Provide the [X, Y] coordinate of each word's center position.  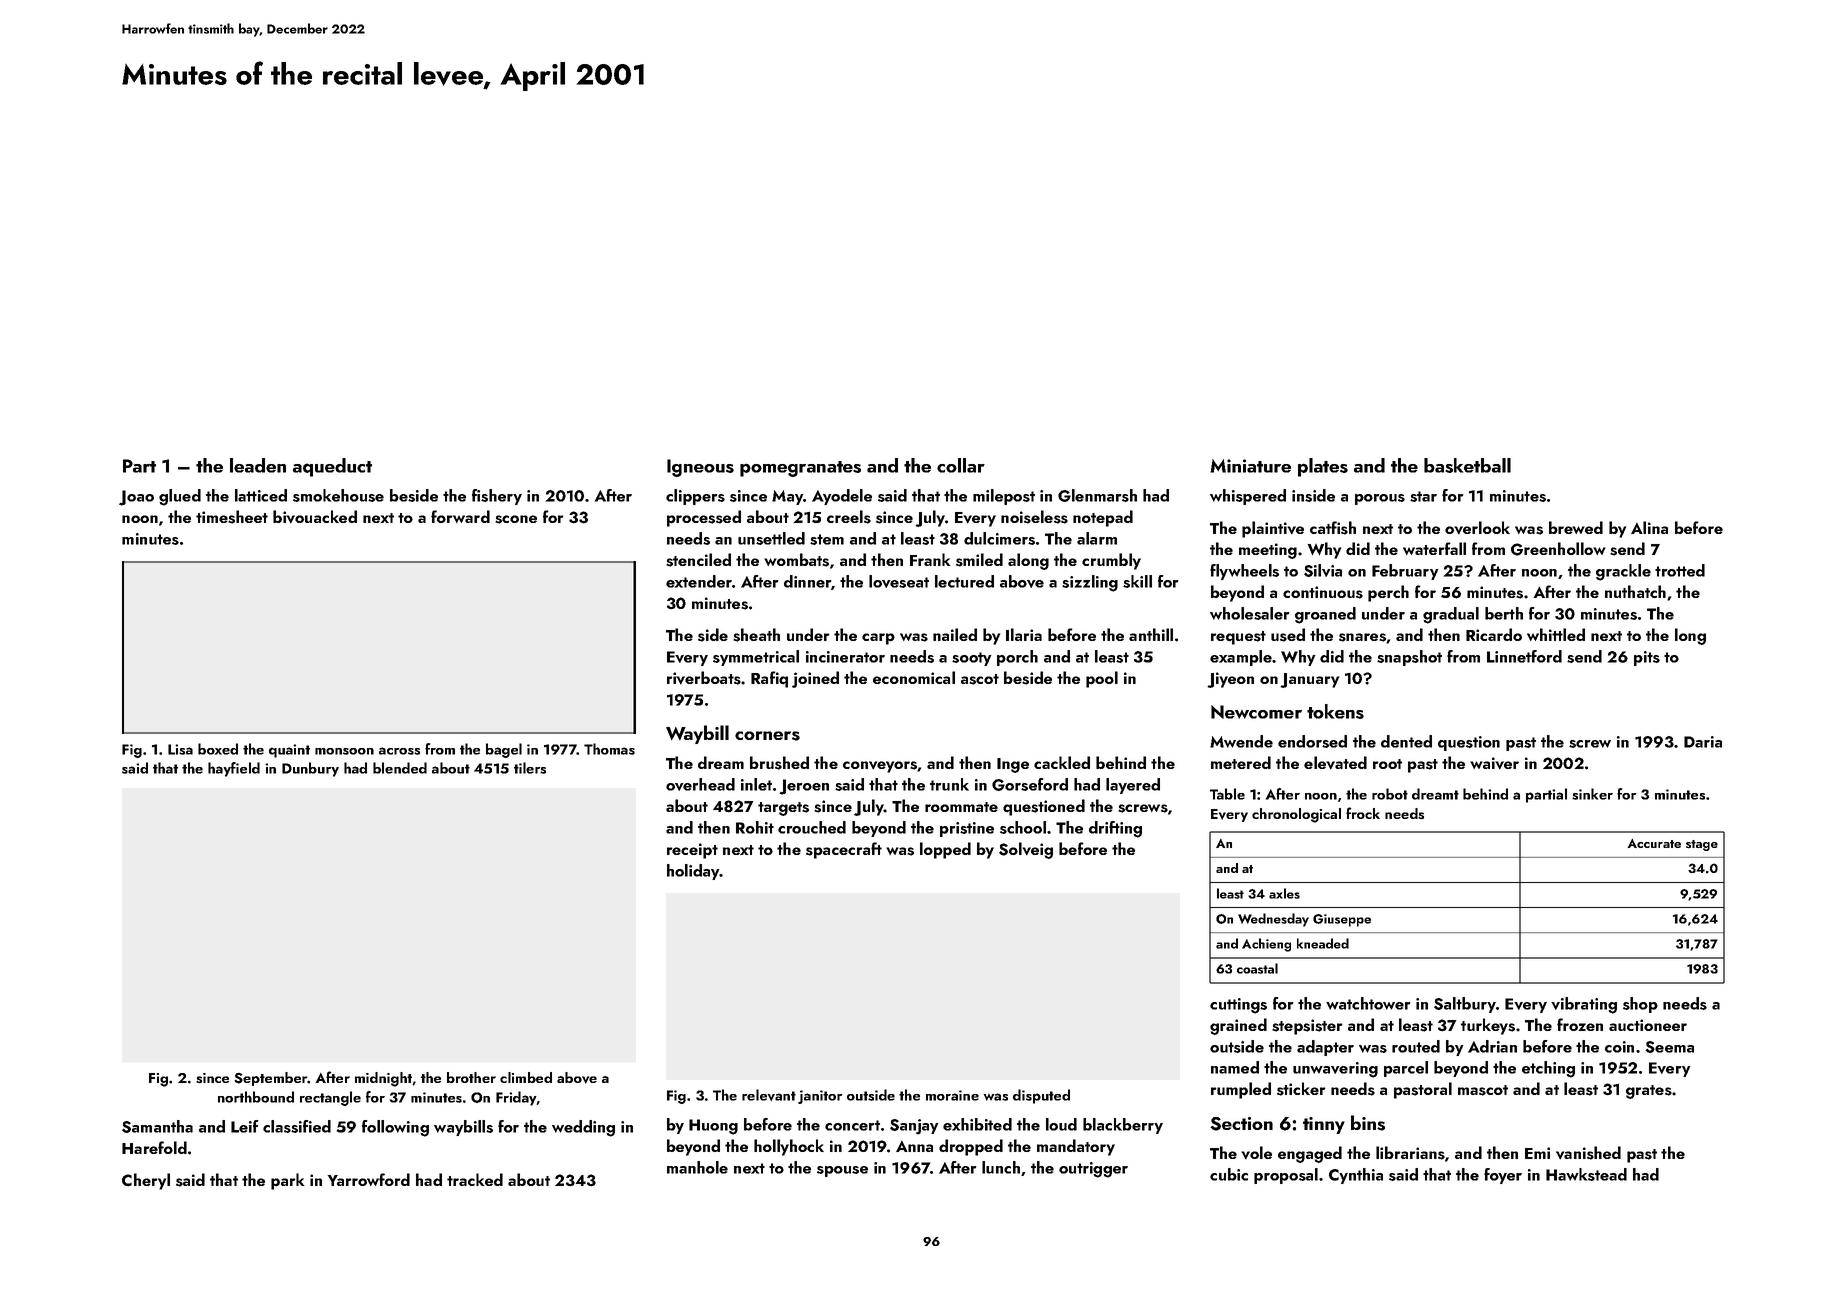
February [1405, 572]
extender [699, 581]
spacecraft [844, 850]
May [787, 497]
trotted [1680, 570]
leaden [258, 465]
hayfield [234, 769]
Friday [516, 1098]
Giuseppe [1342, 920]
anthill [1151, 634]
